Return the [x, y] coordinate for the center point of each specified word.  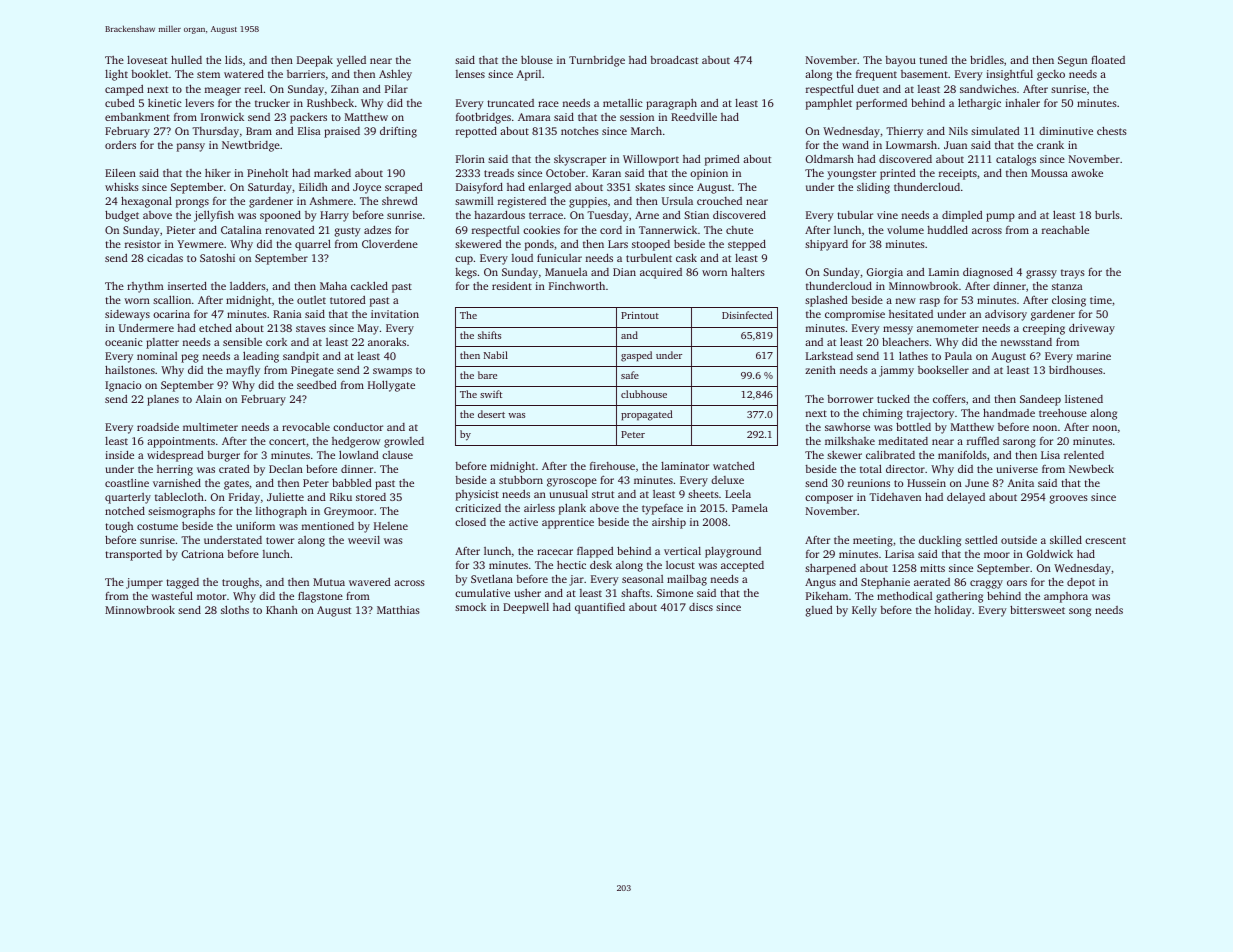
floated [1108, 59]
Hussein [926, 483]
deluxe [727, 480]
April [529, 75]
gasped [636, 356]
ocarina [171, 314]
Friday [244, 498]
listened [1084, 399]
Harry [334, 216]
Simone [675, 593]
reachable [1065, 229]
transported [133, 555]
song [1080, 612]
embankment [137, 117]
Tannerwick [668, 230]
